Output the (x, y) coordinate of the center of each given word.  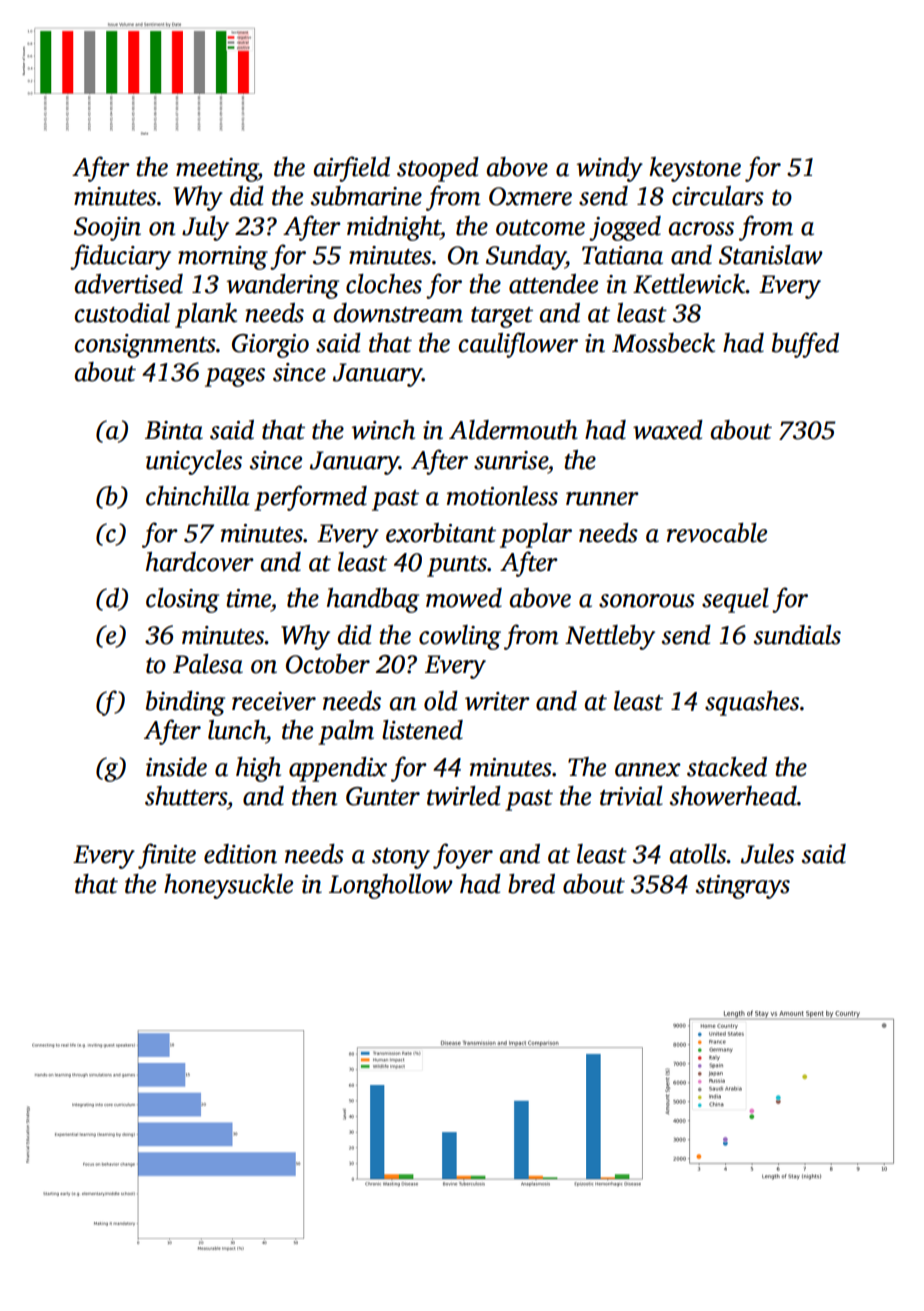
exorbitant (441, 533)
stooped (438, 169)
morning (223, 258)
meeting (217, 170)
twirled (464, 796)
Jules (767, 854)
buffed (805, 345)
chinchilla (198, 496)
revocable (717, 533)
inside (176, 767)
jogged (625, 228)
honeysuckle (228, 886)
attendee (553, 284)
